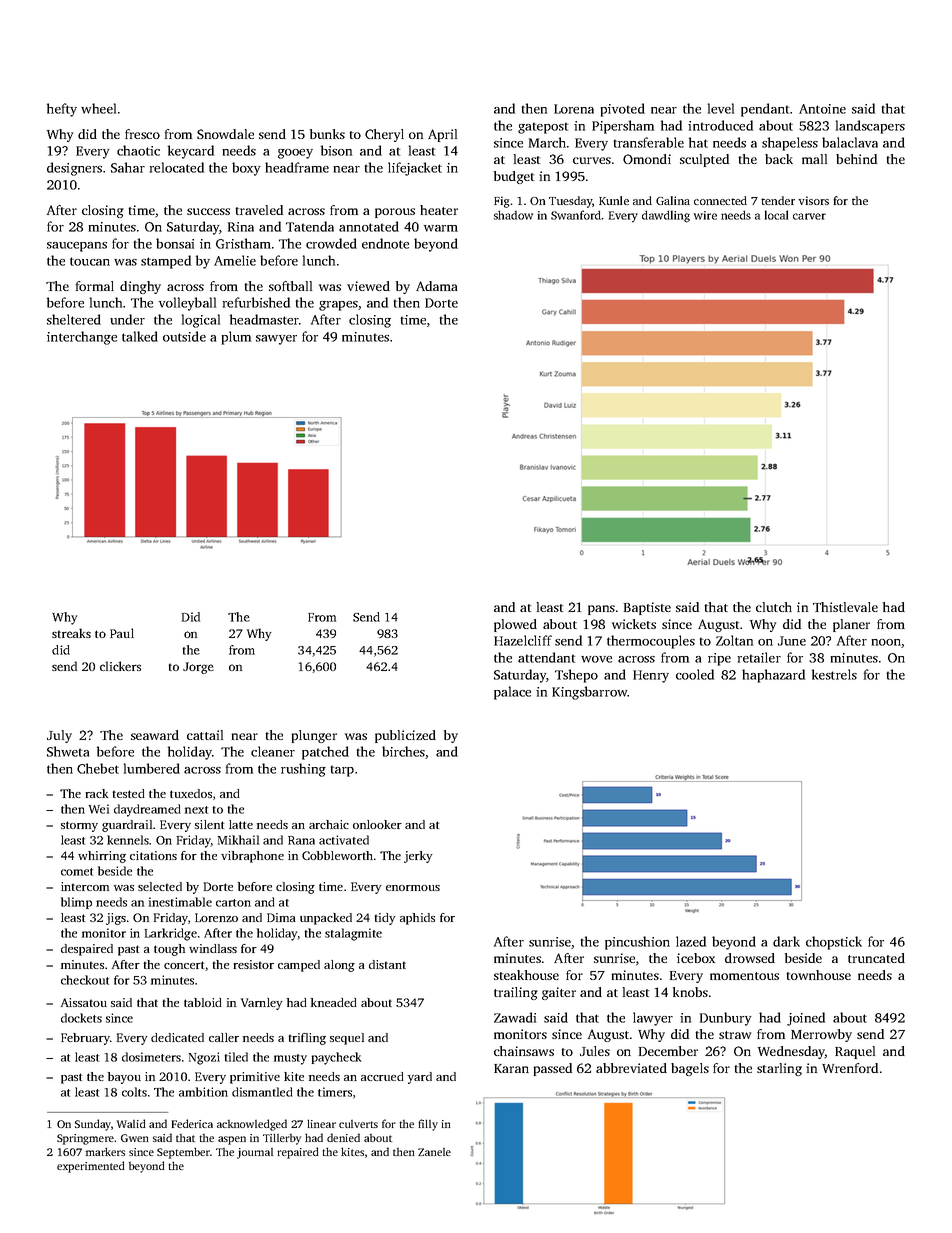 The width and height of the screenshot is (952, 1233). I want to click on formal, so click(95, 286).
